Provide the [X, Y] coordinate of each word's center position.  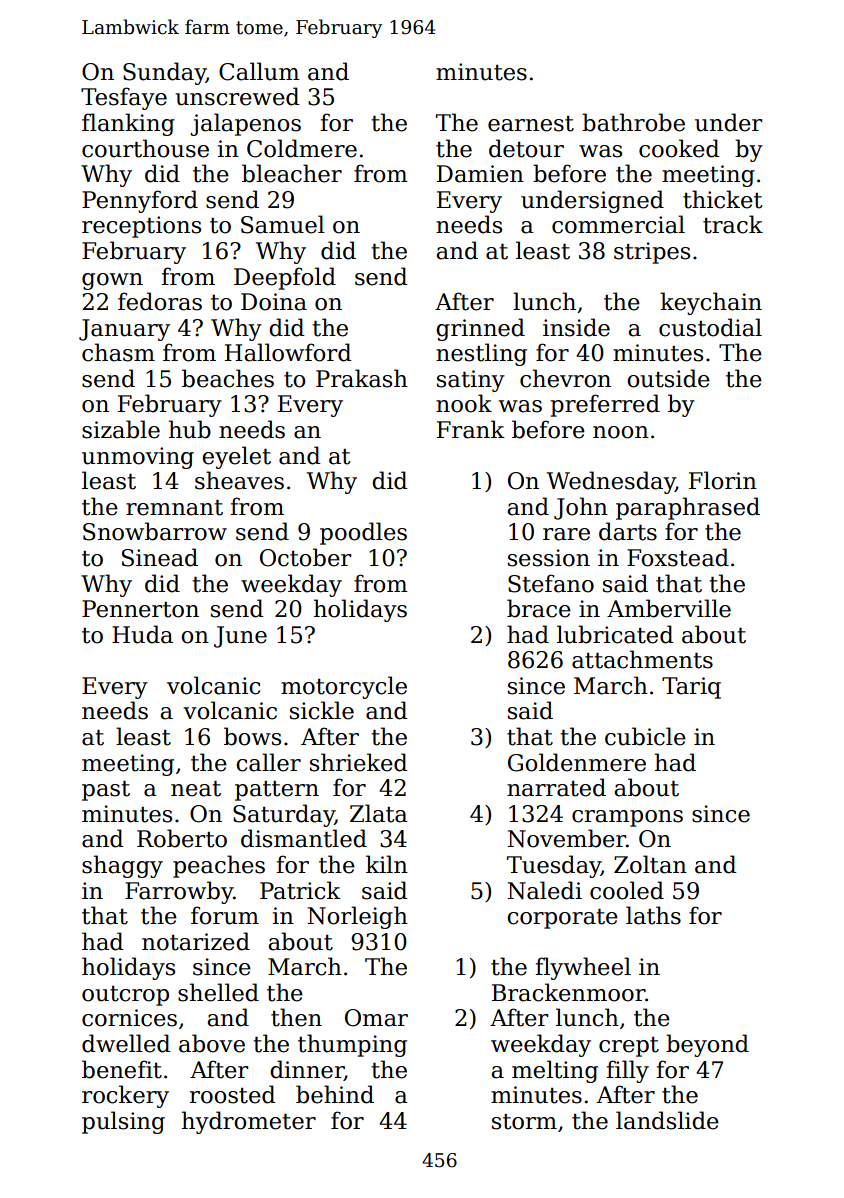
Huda [142, 634]
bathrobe [633, 122]
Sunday [164, 73]
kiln [387, 864]
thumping [352, 1045]
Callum [259, 71]
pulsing [123, 1122]
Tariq [691, 688]
